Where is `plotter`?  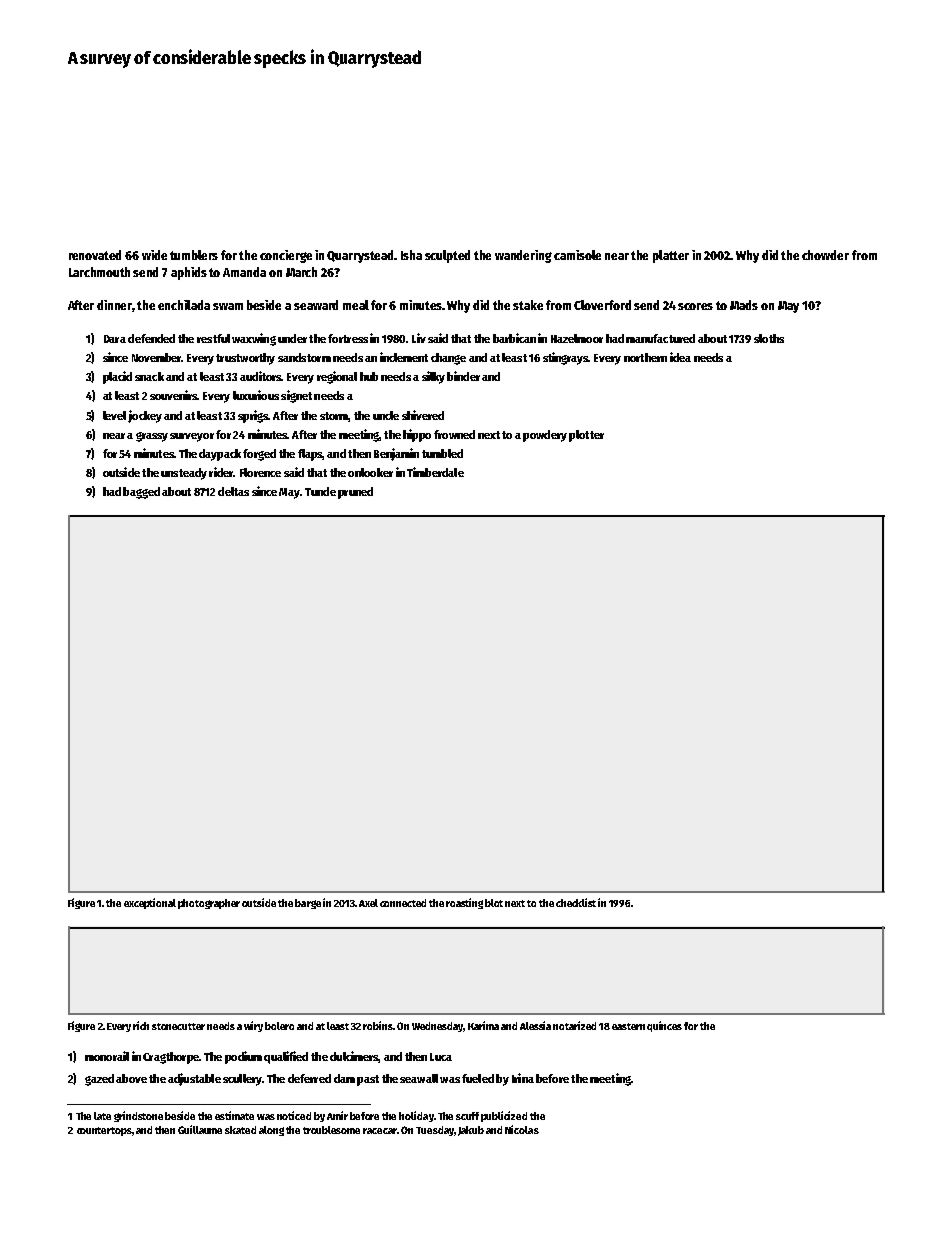
plotter is located at coordinates (586, 436).
